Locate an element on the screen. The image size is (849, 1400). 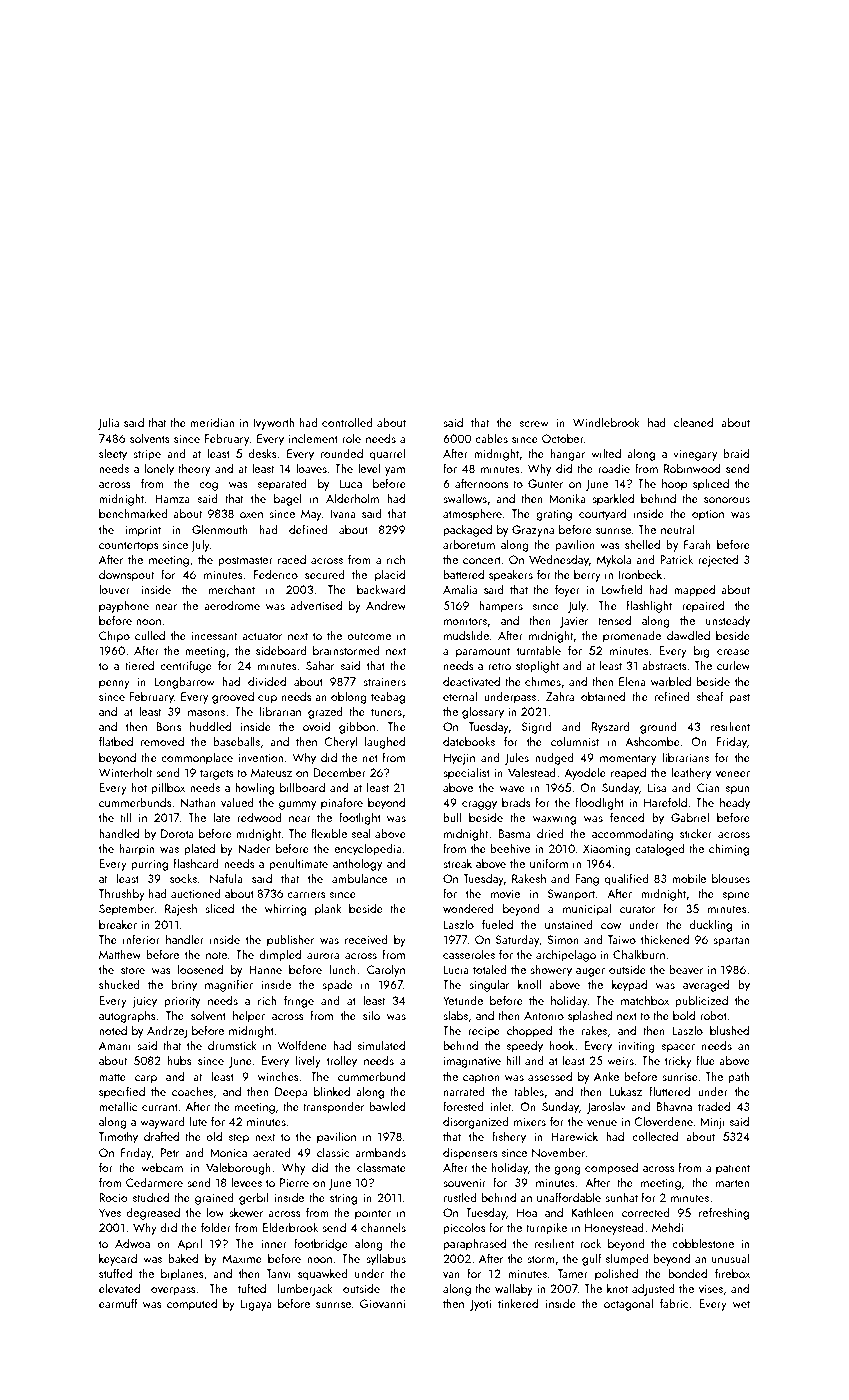
downspout is located at coordinates (126, 575).
